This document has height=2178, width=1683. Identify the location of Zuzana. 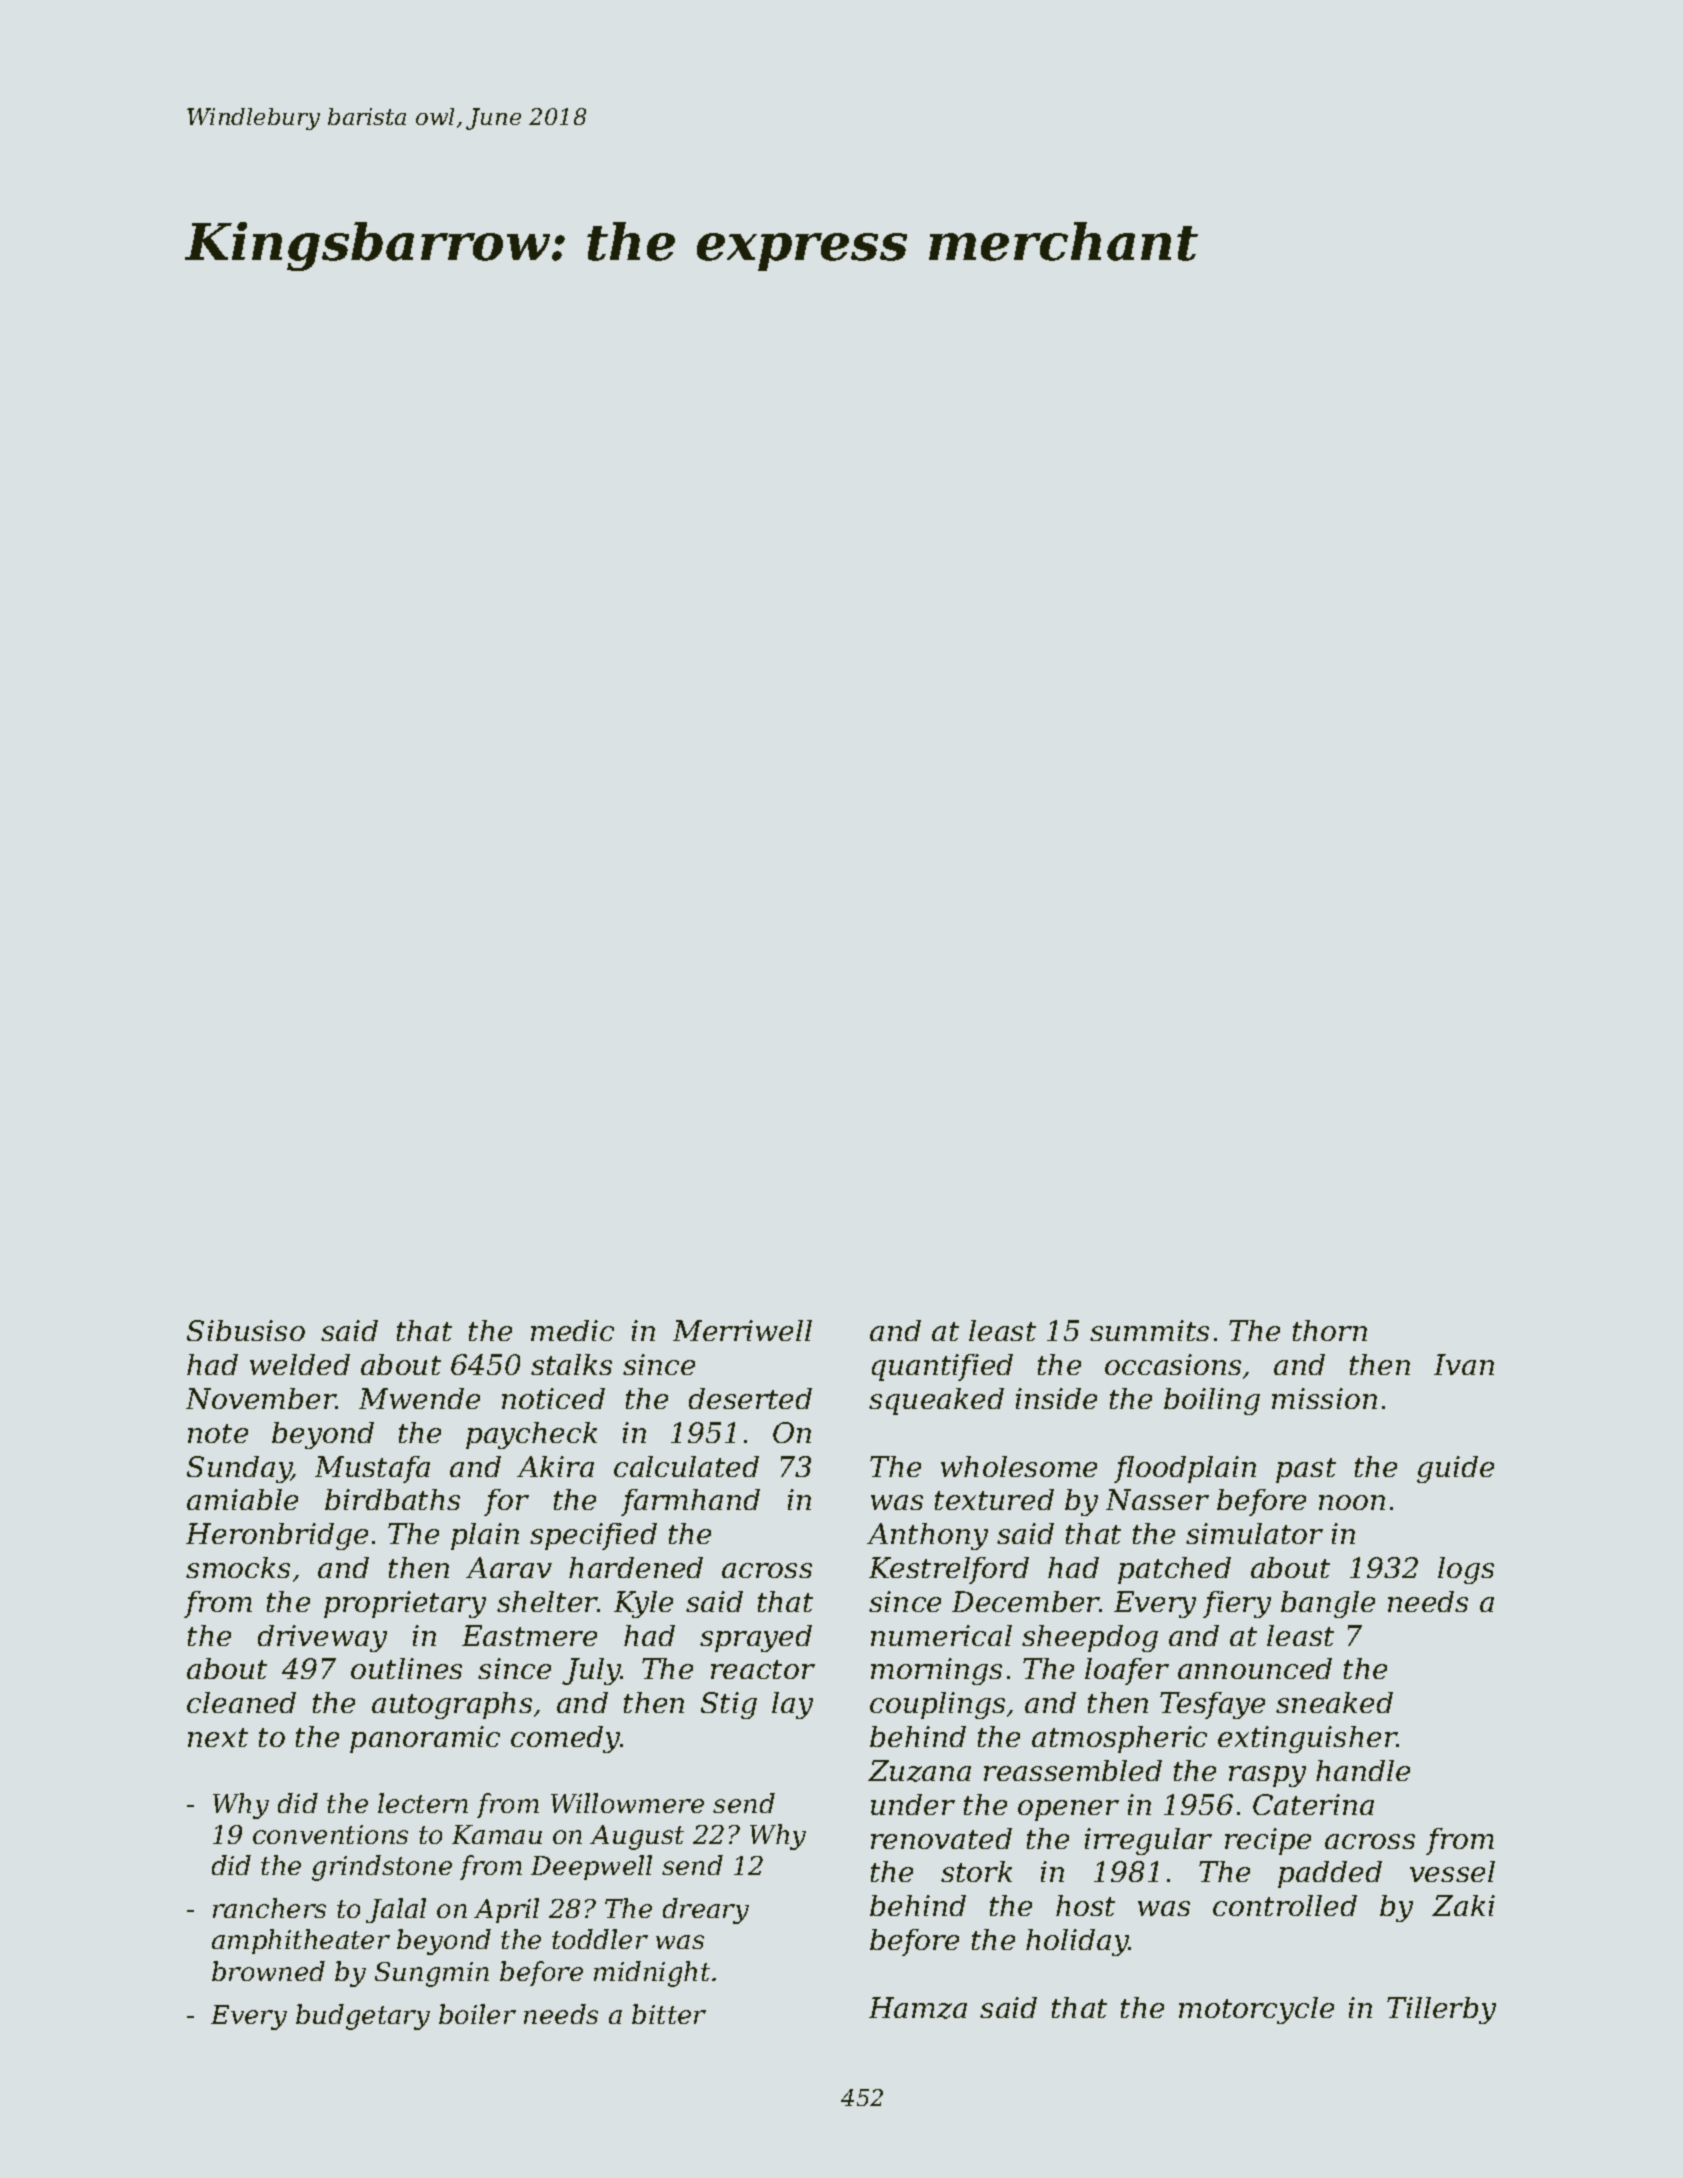
(919, 1771).
